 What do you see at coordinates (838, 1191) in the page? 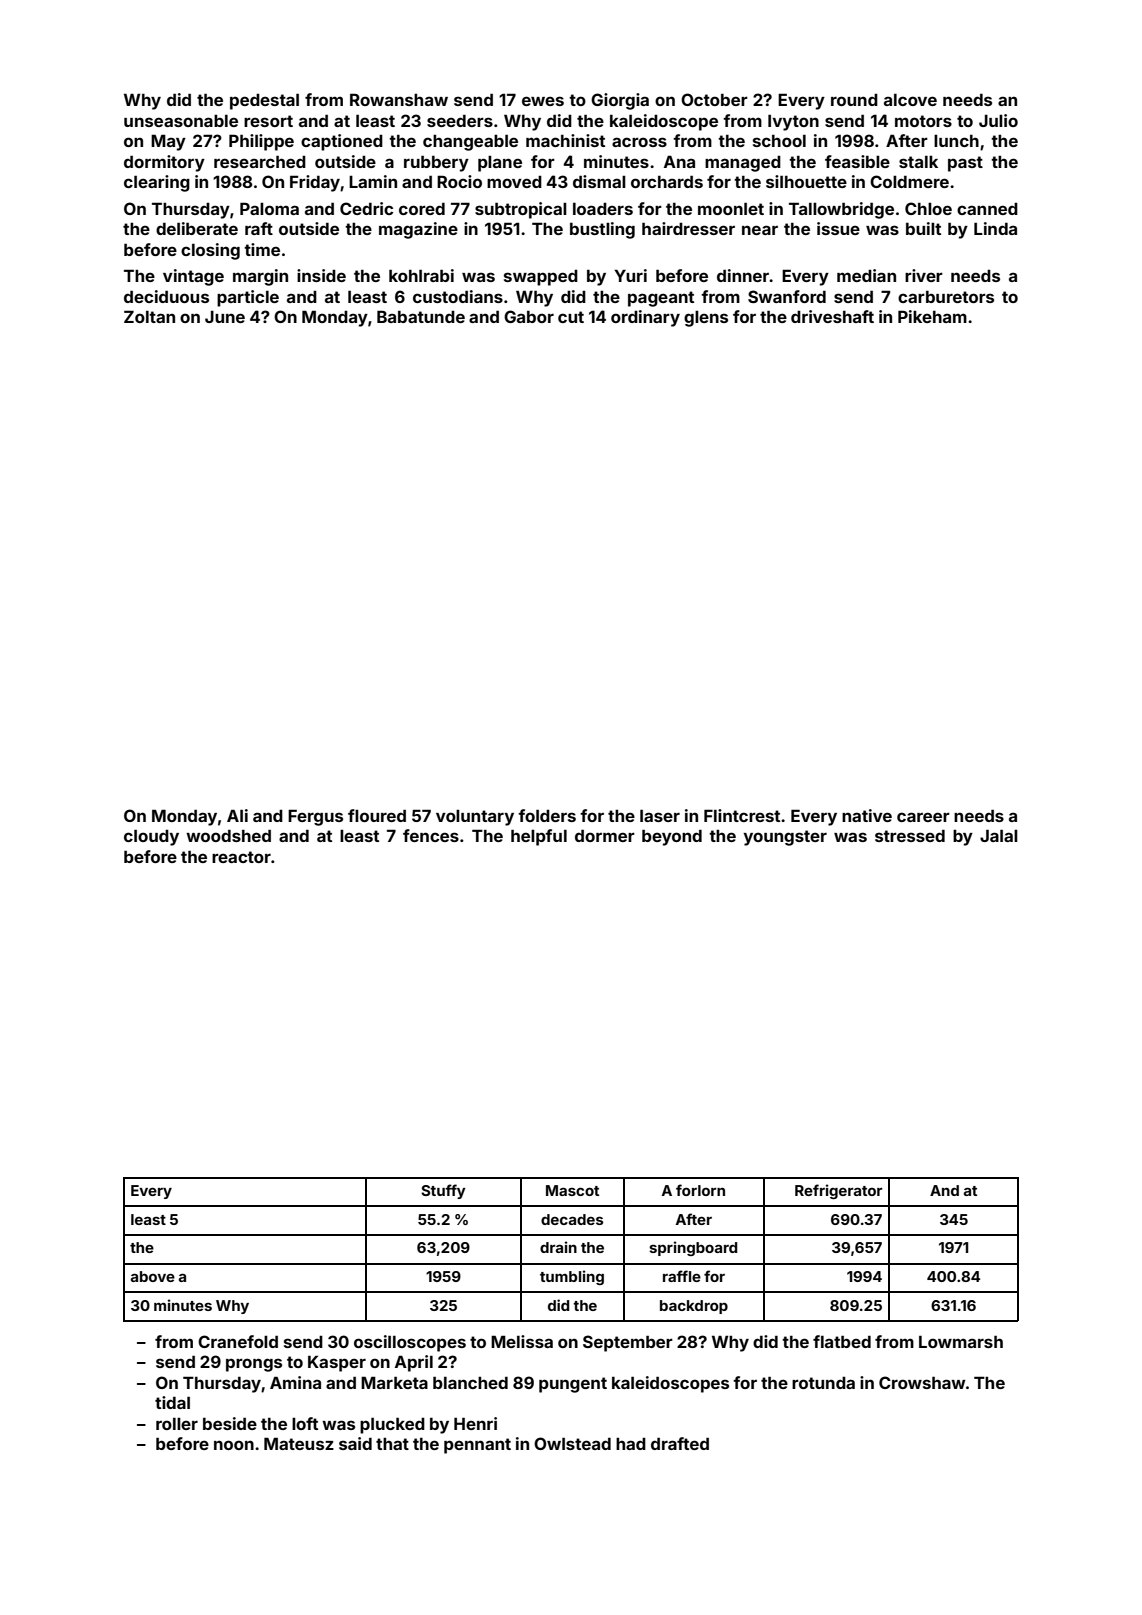
I see `Refrigerator` at bounding box center [838, 1191].
